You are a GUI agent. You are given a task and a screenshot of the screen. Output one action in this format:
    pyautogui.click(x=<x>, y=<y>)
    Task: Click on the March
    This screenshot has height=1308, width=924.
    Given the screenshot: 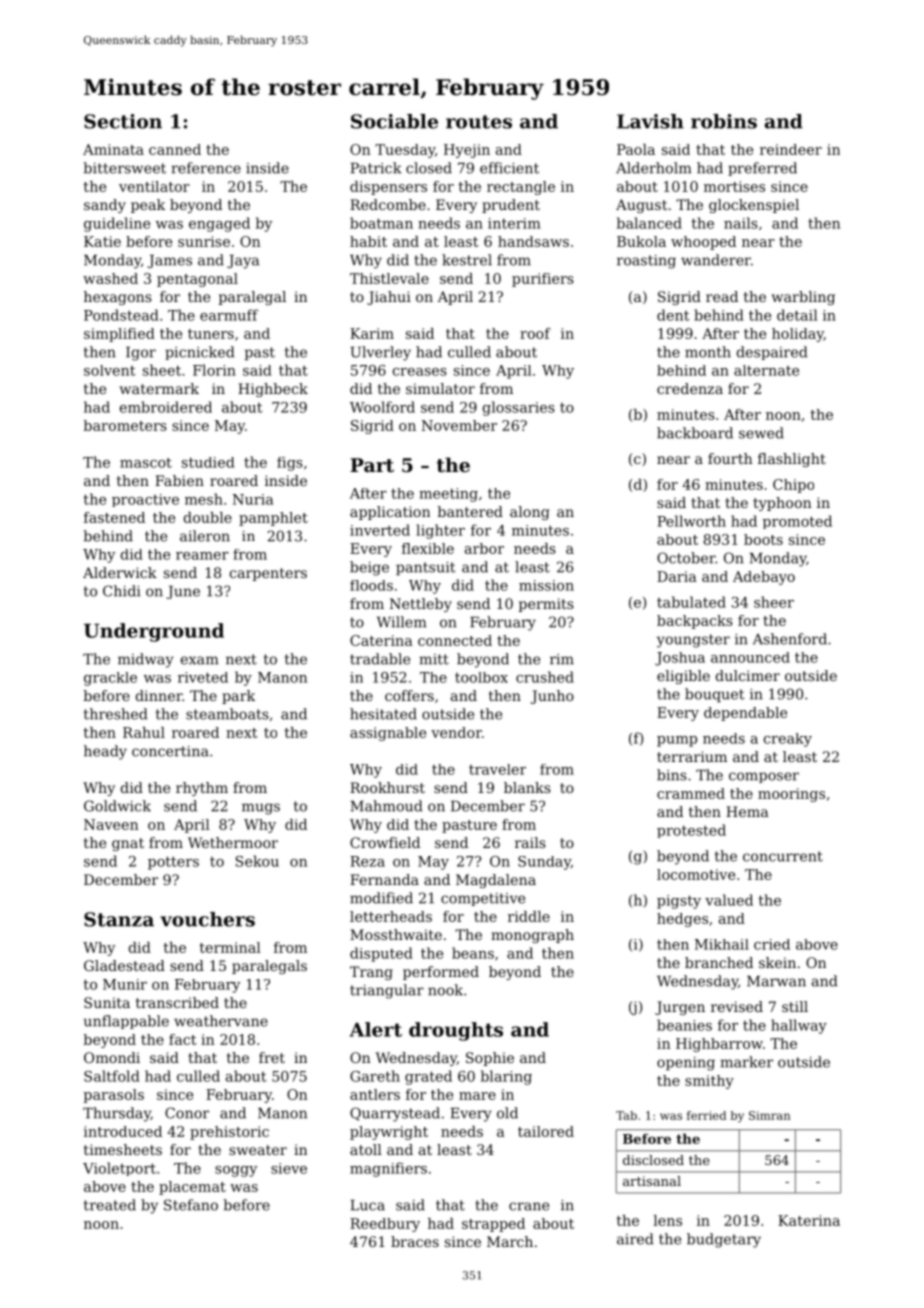 What is the action you would take?
    pyautogui.click(x=510, y=1241)
